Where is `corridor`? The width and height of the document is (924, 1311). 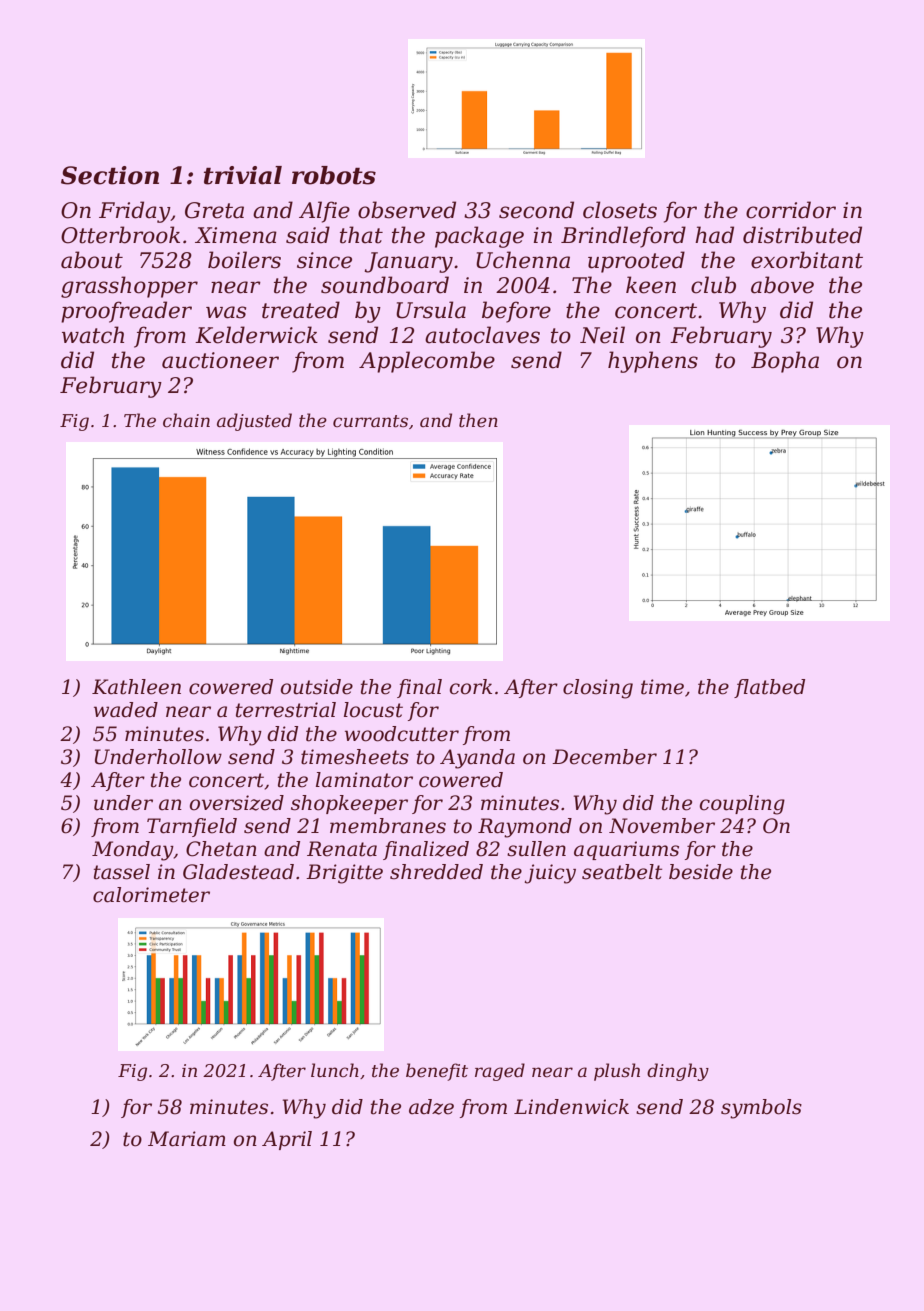 corridor is located at coordinates (791, 210).
